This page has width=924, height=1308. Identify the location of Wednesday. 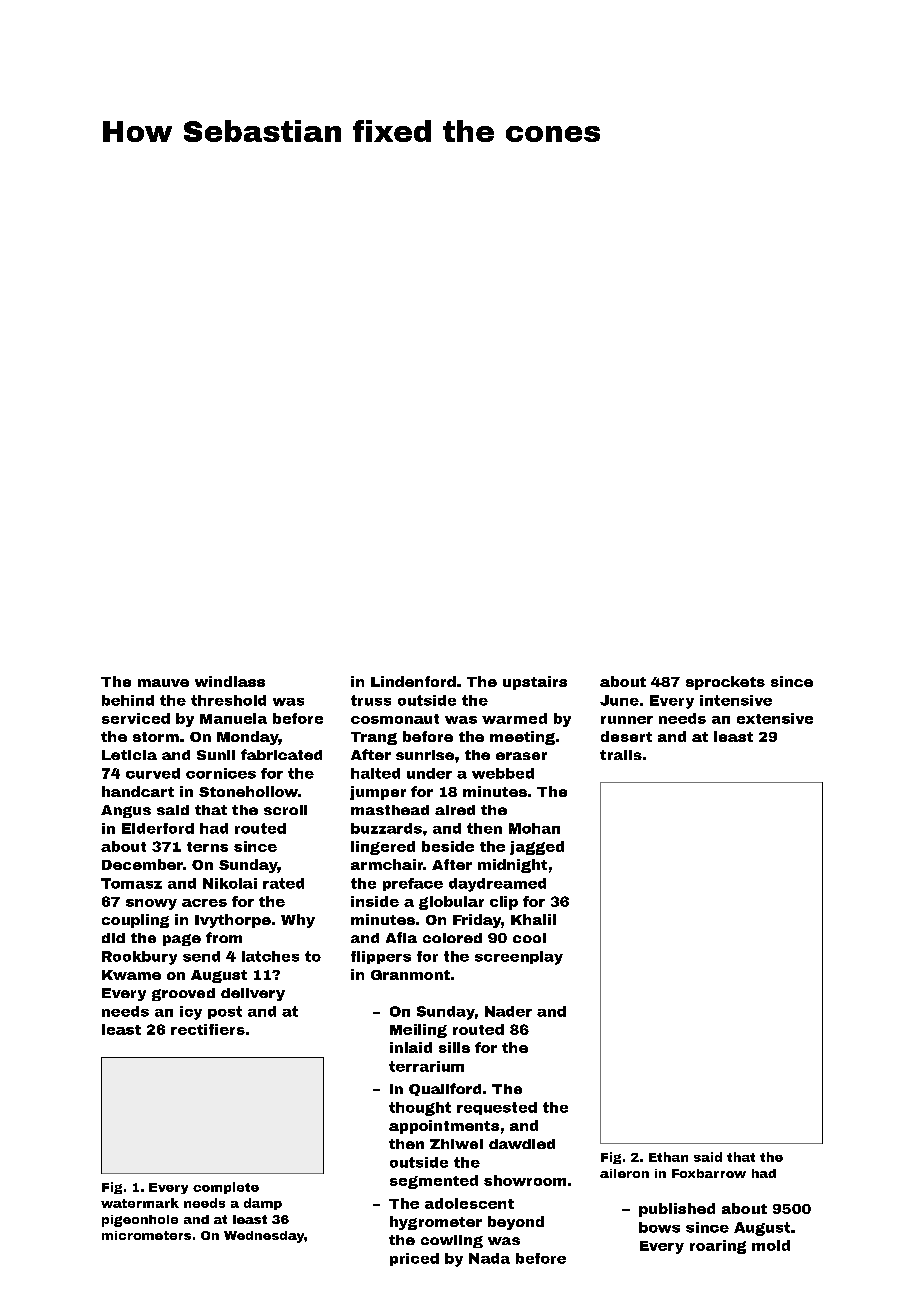
(264, 1237).
